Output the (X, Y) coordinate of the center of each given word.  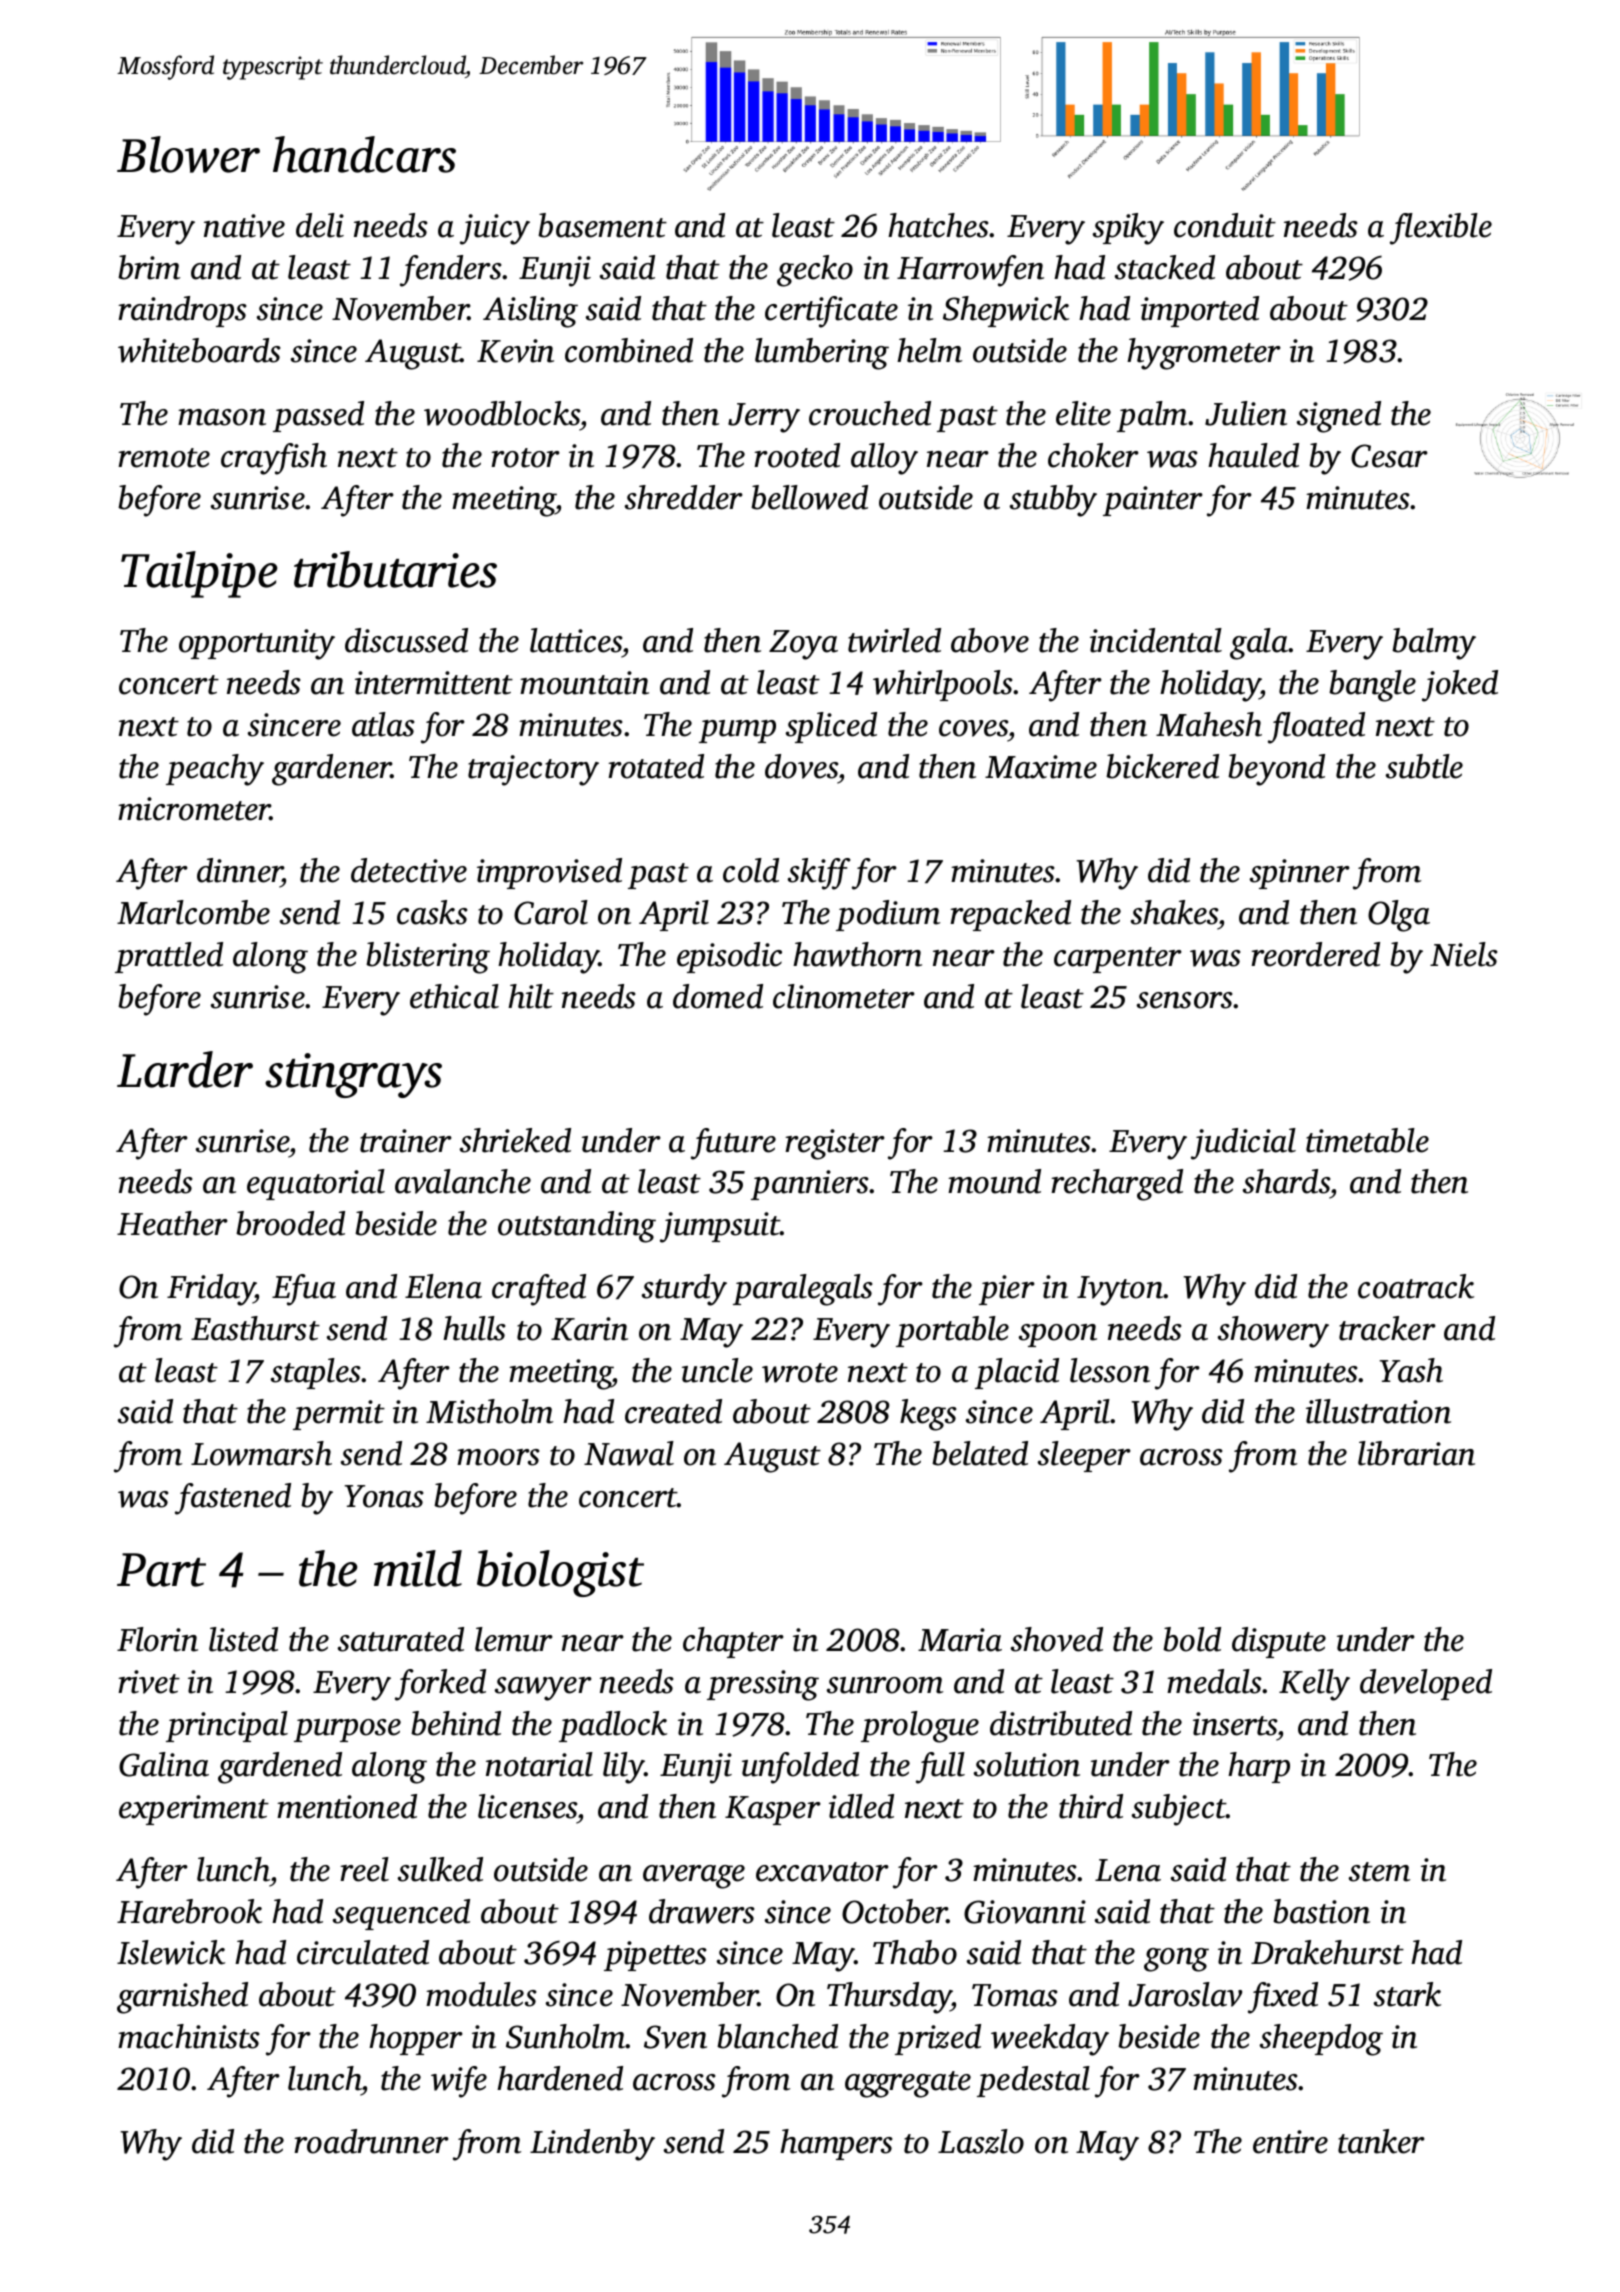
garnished (182, 1998)
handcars (364, 154)
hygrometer (1204, 354)
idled (861, 1806)
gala (1259, 644)
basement (602, 225)
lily (624, 1768)
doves (801, 766)
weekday (1050, 2040)
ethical (454, 996)
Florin (157, 1639)
